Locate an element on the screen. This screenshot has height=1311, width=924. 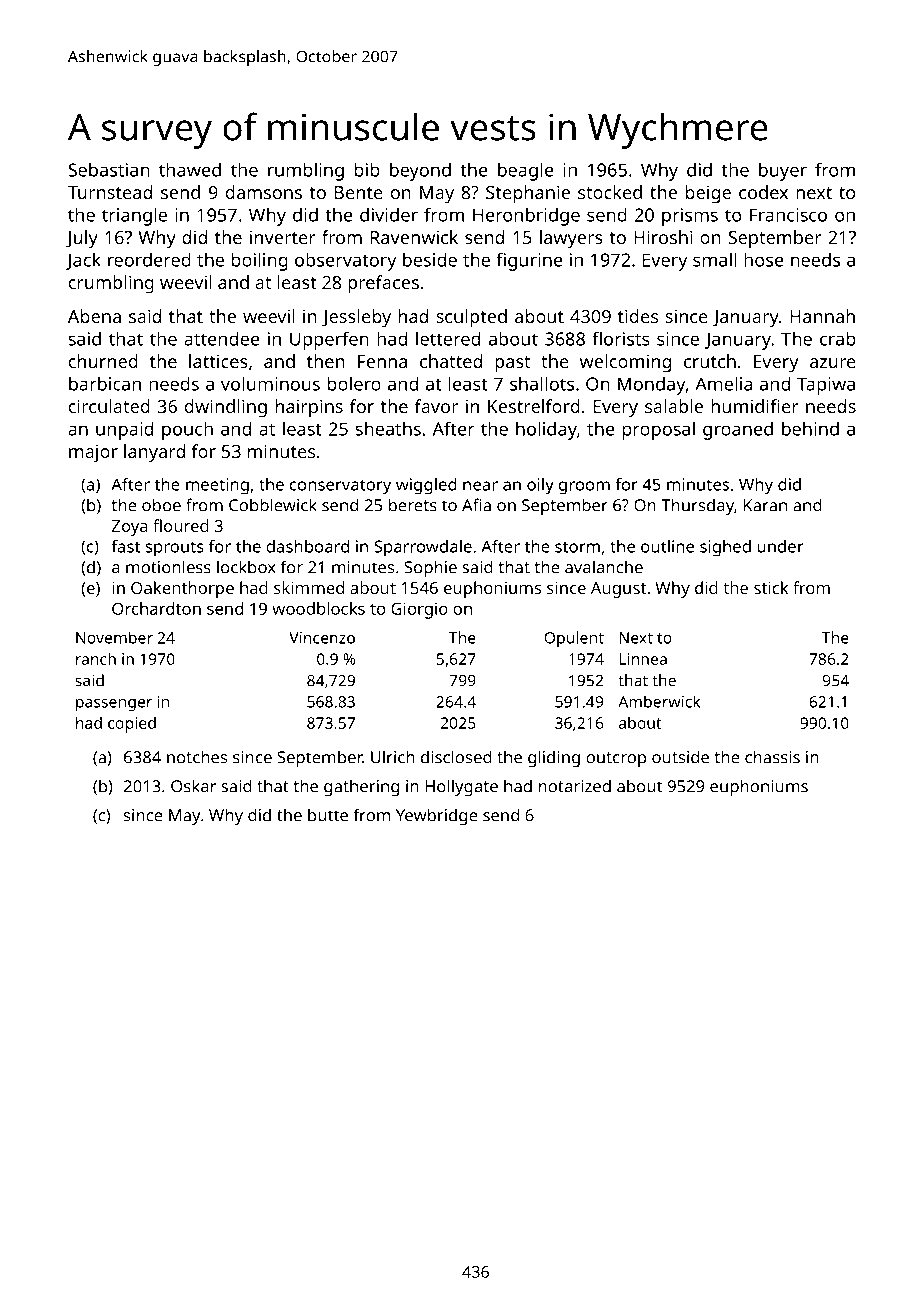
copied is located at coordinates (132, 725).
